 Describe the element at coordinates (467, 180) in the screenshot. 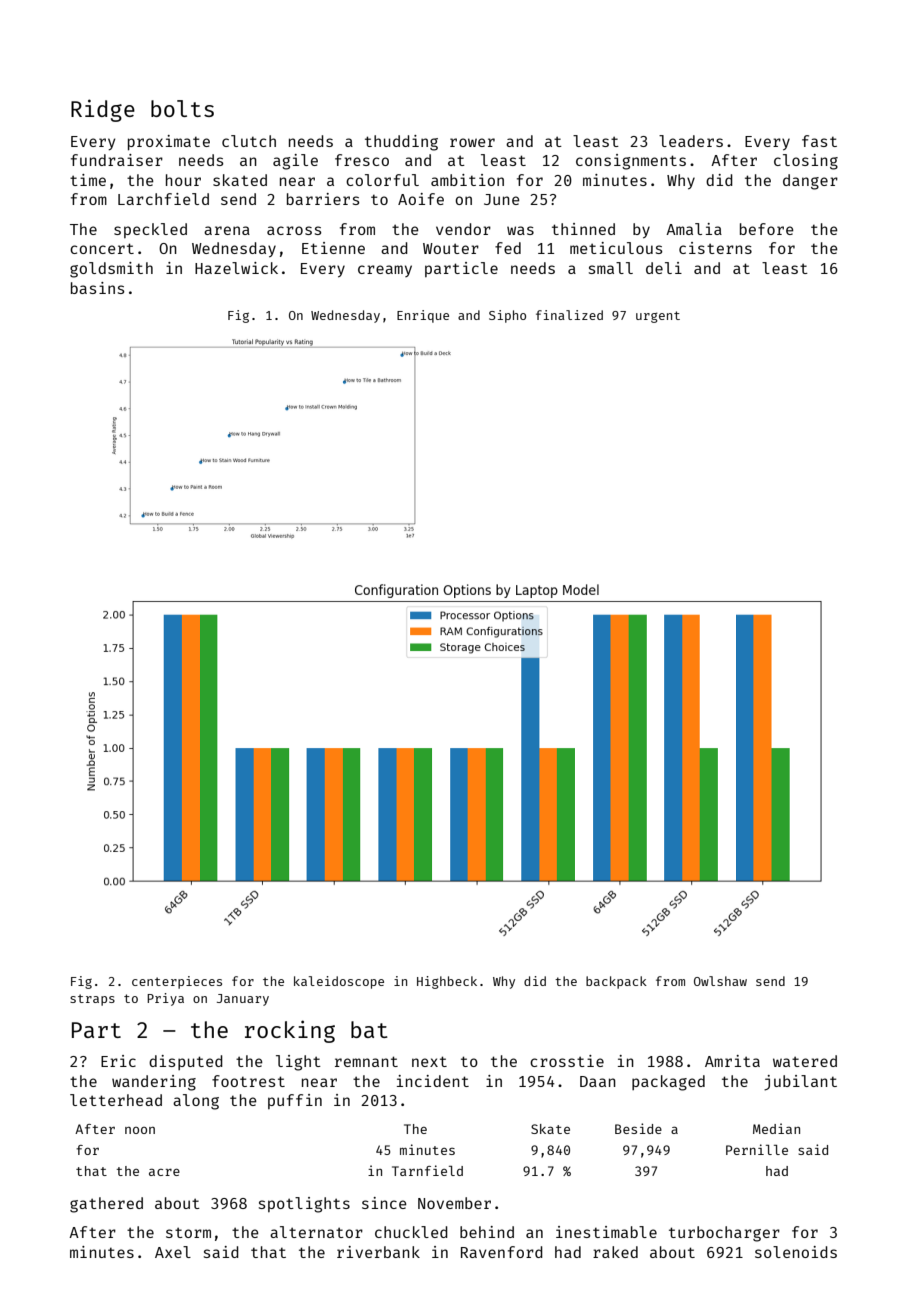

I see `ambition` at that location.
